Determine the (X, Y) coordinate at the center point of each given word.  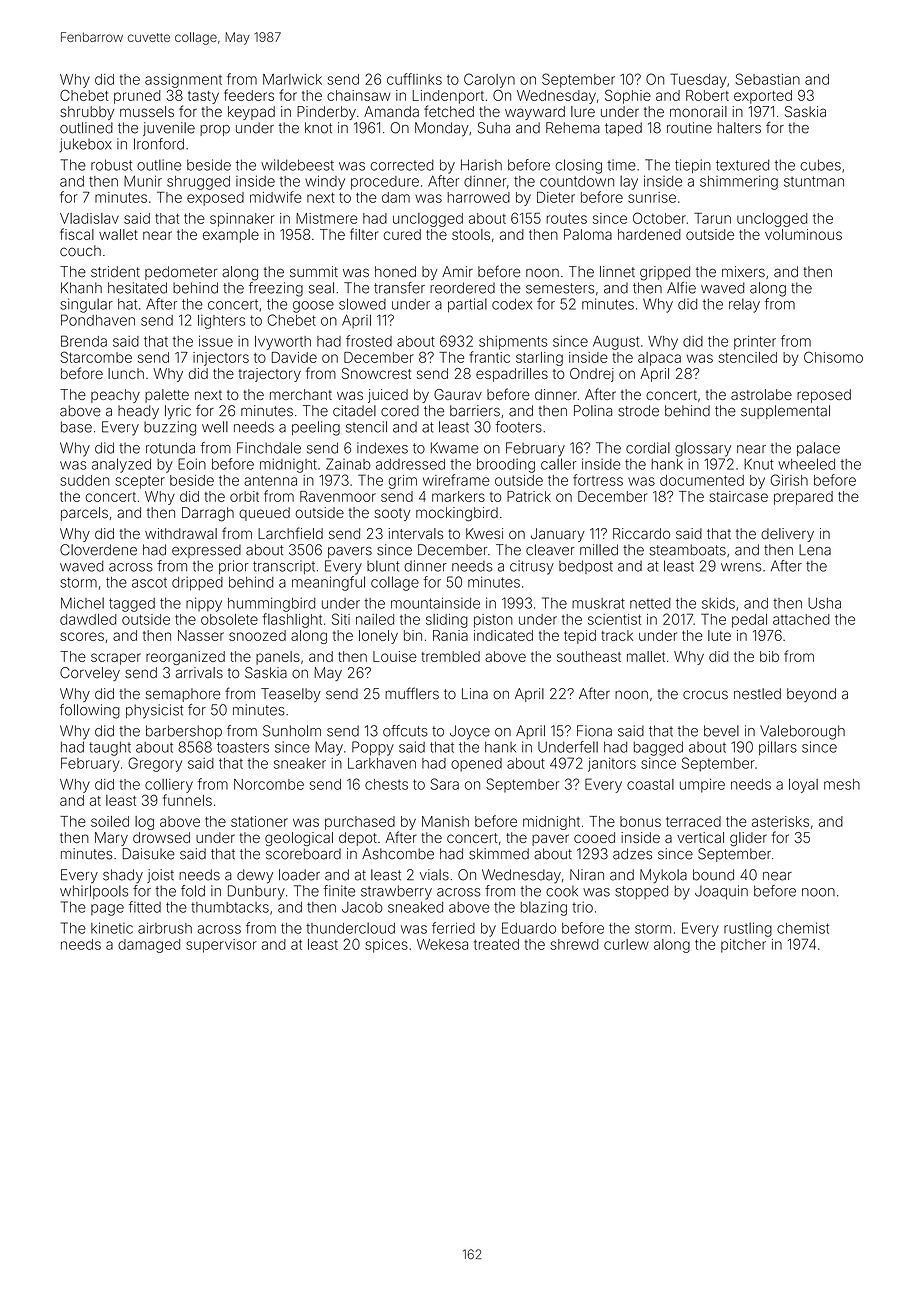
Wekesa (442, 944)
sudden (85, 480)
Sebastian (767, 79)
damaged (149, 946)
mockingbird (457, 514)
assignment (183, 81)
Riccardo (641, 533)
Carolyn (489, 80)
